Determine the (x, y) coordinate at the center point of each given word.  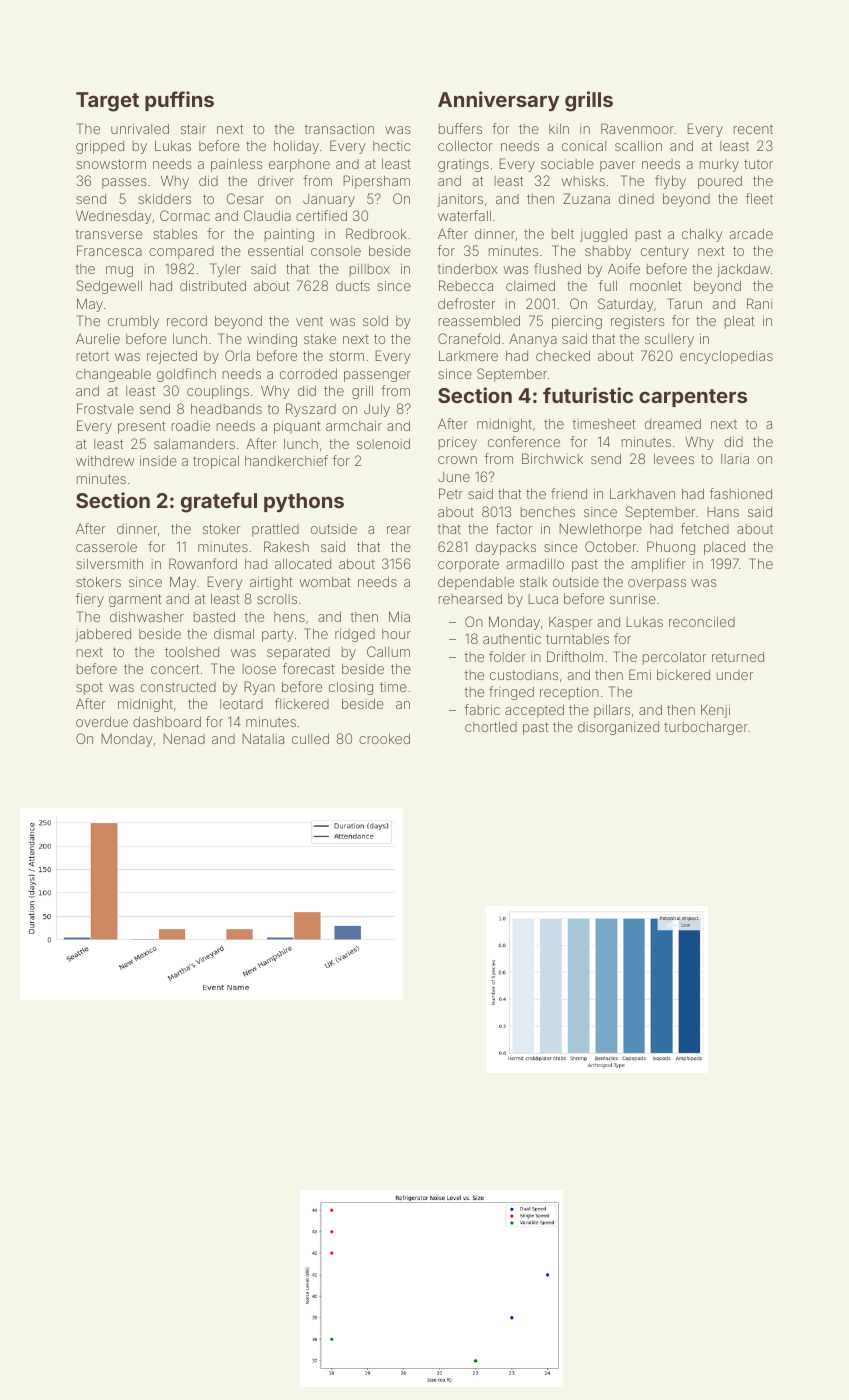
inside (158, 461)
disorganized (618, 728)
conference (524, 441)
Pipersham (376, 182)
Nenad (184, 739)
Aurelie (98, 338)
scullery (669, 340)
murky (719, 165)
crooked (384, 739)
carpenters (693, 398)
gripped (100, 147)
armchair (354, 425)
